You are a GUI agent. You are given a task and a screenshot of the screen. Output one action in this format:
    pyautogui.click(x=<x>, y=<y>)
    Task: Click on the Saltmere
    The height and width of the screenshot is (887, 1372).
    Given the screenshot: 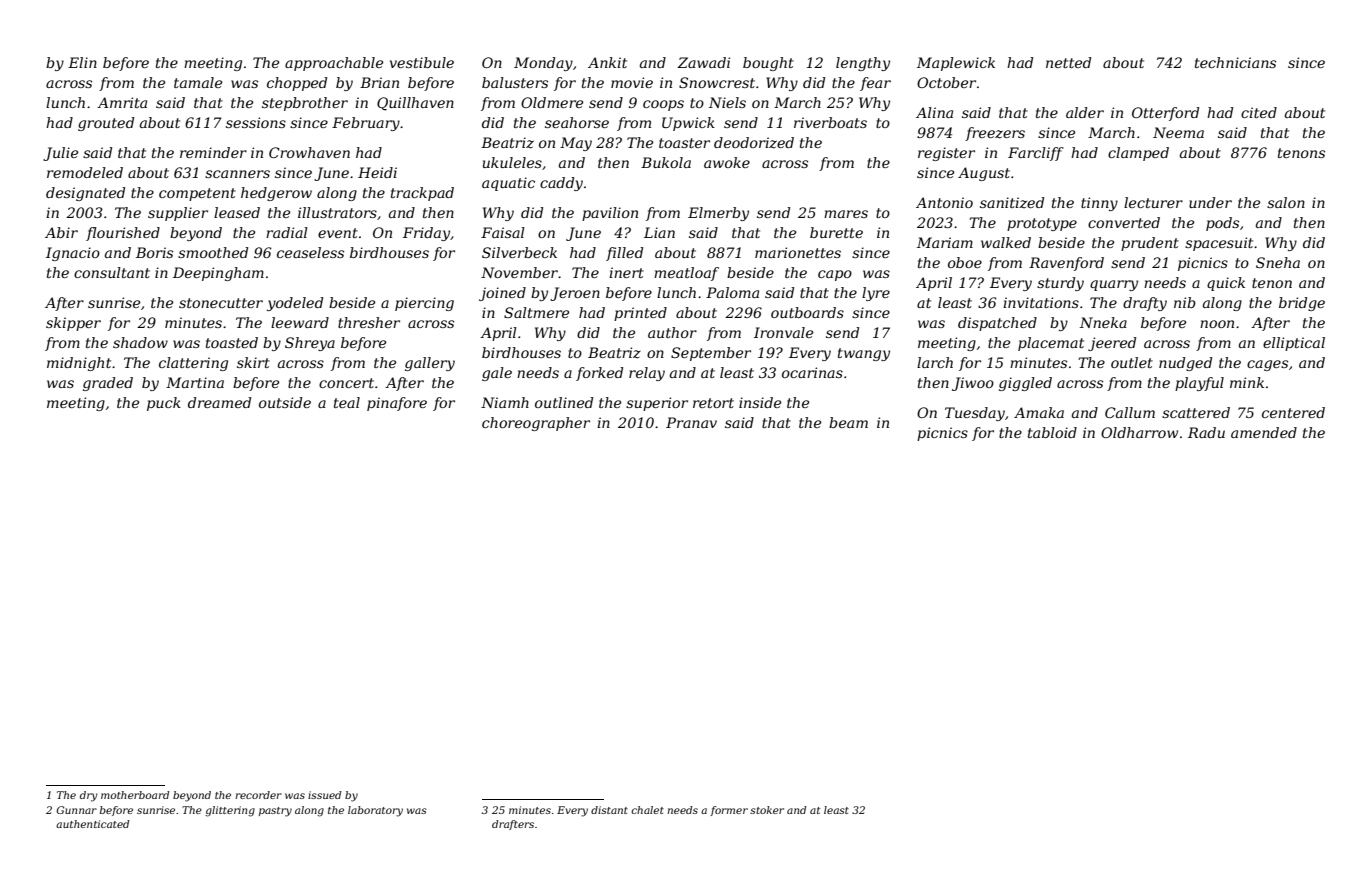 What is the action you would take?
    pyautogui.click(x=536, y=312)
